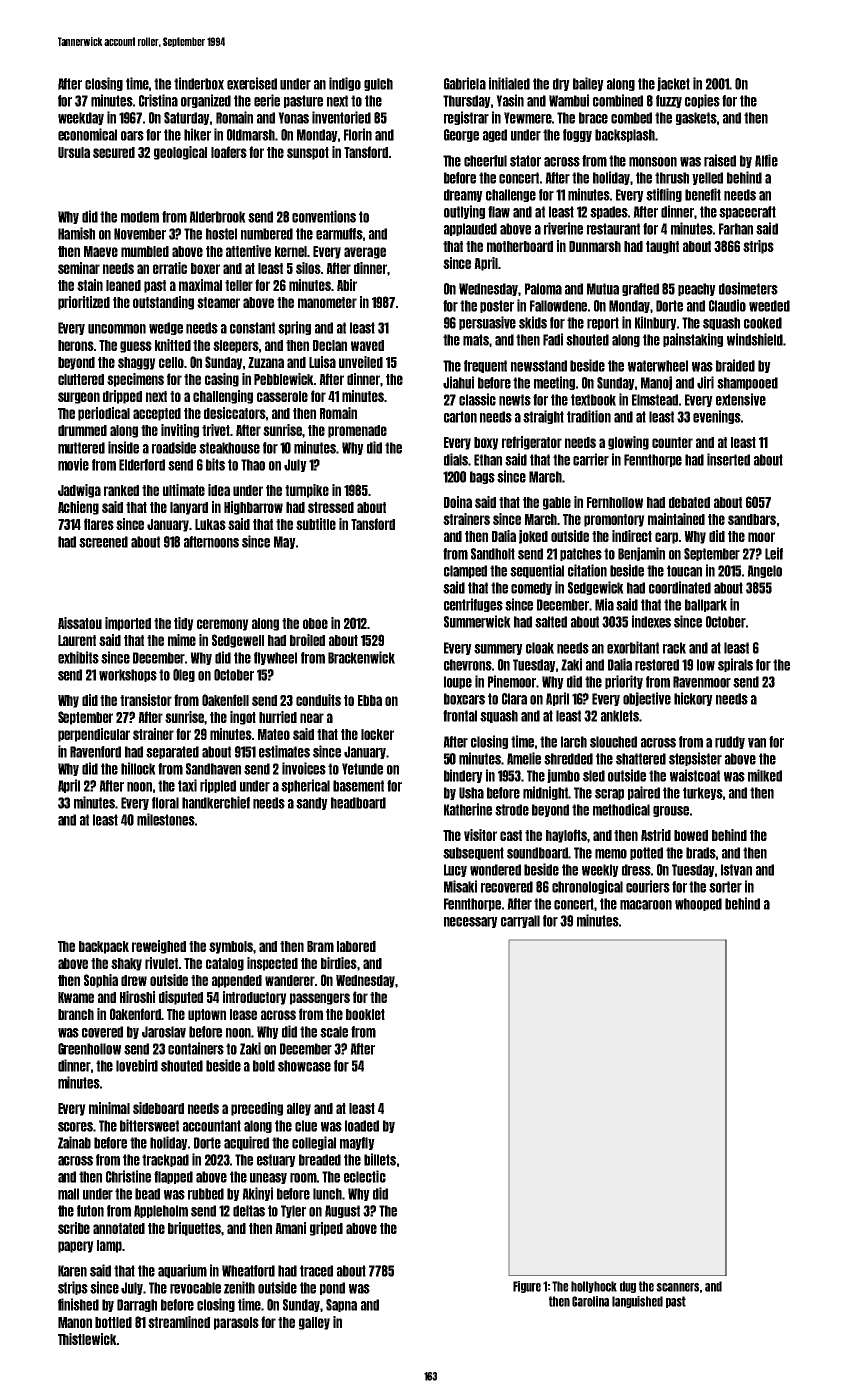  Describe the element at coordinates (358, 134) in the screenshot. I see `Florin` at that location.
